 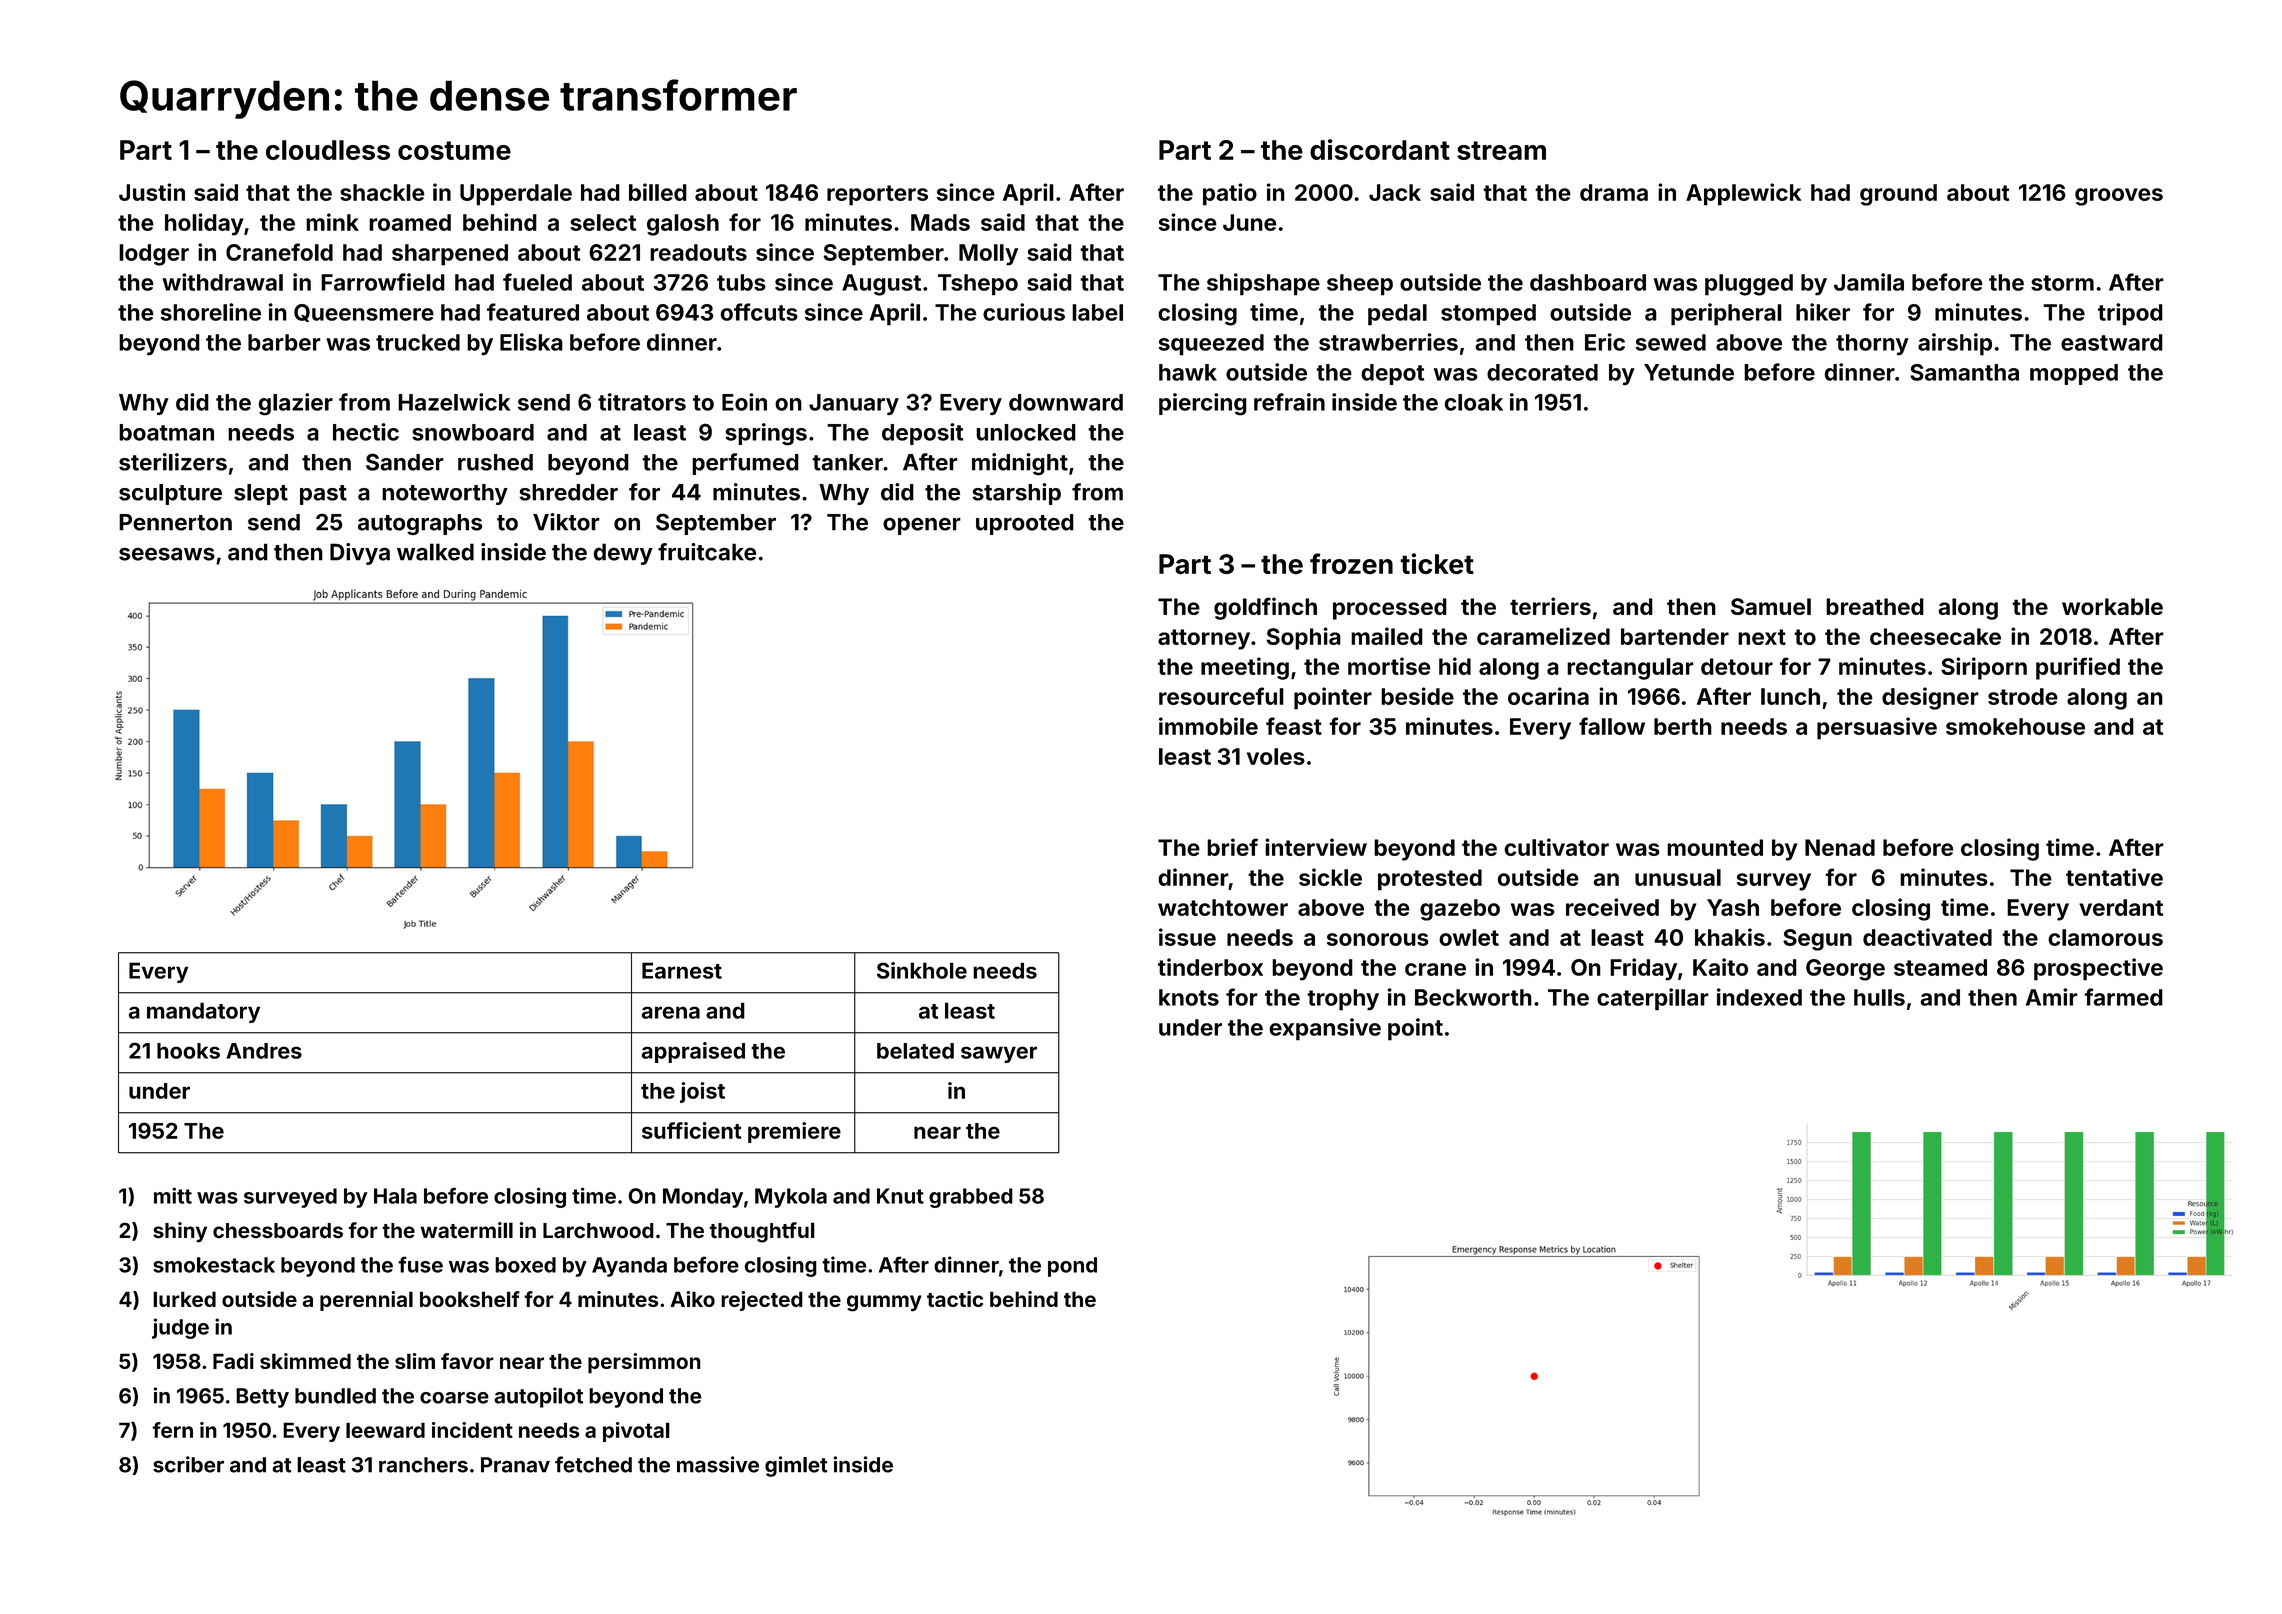 I want to click on joist, so click(x=702, y=1092).
